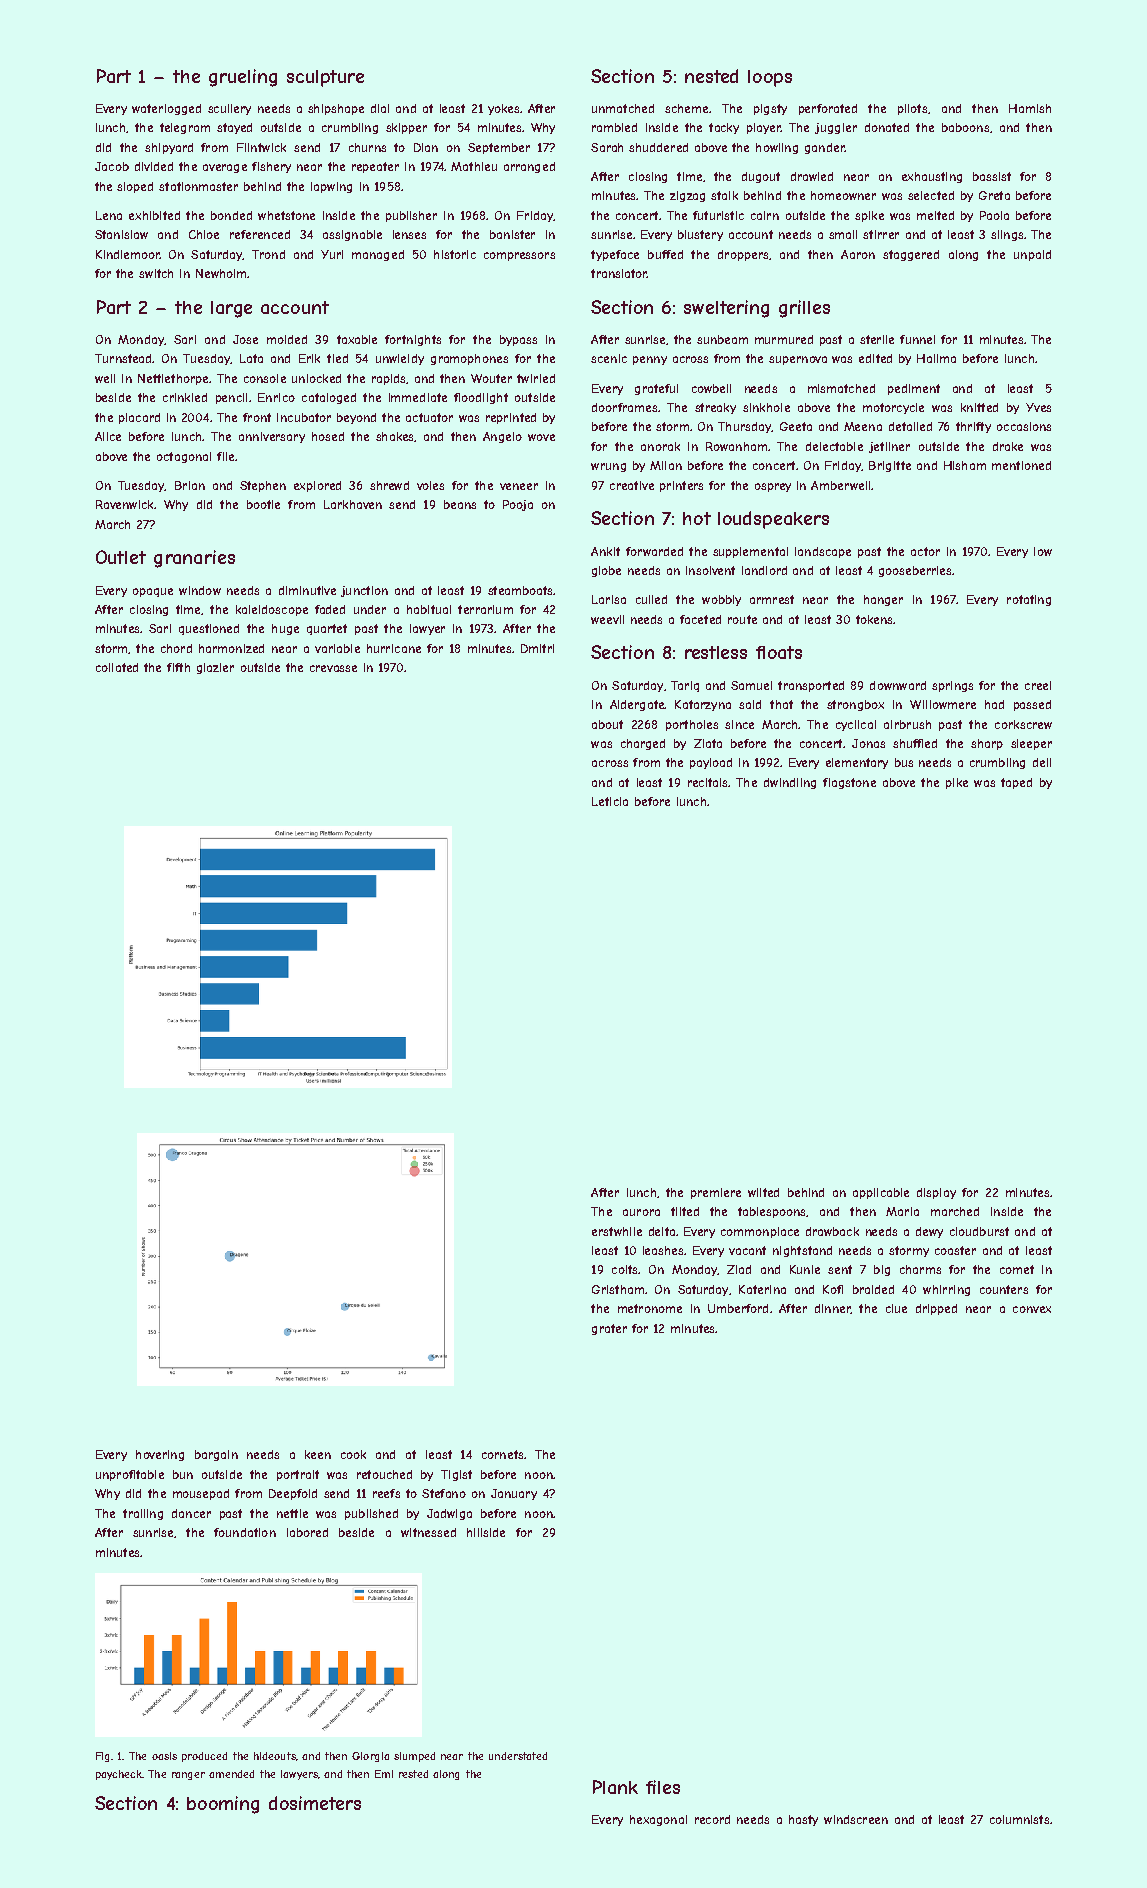 The height and width of the image is (1888, 1147). What do you see at coordinates (503, 109) in the image?
I see `yokes` at bounding box center [503, 109].
